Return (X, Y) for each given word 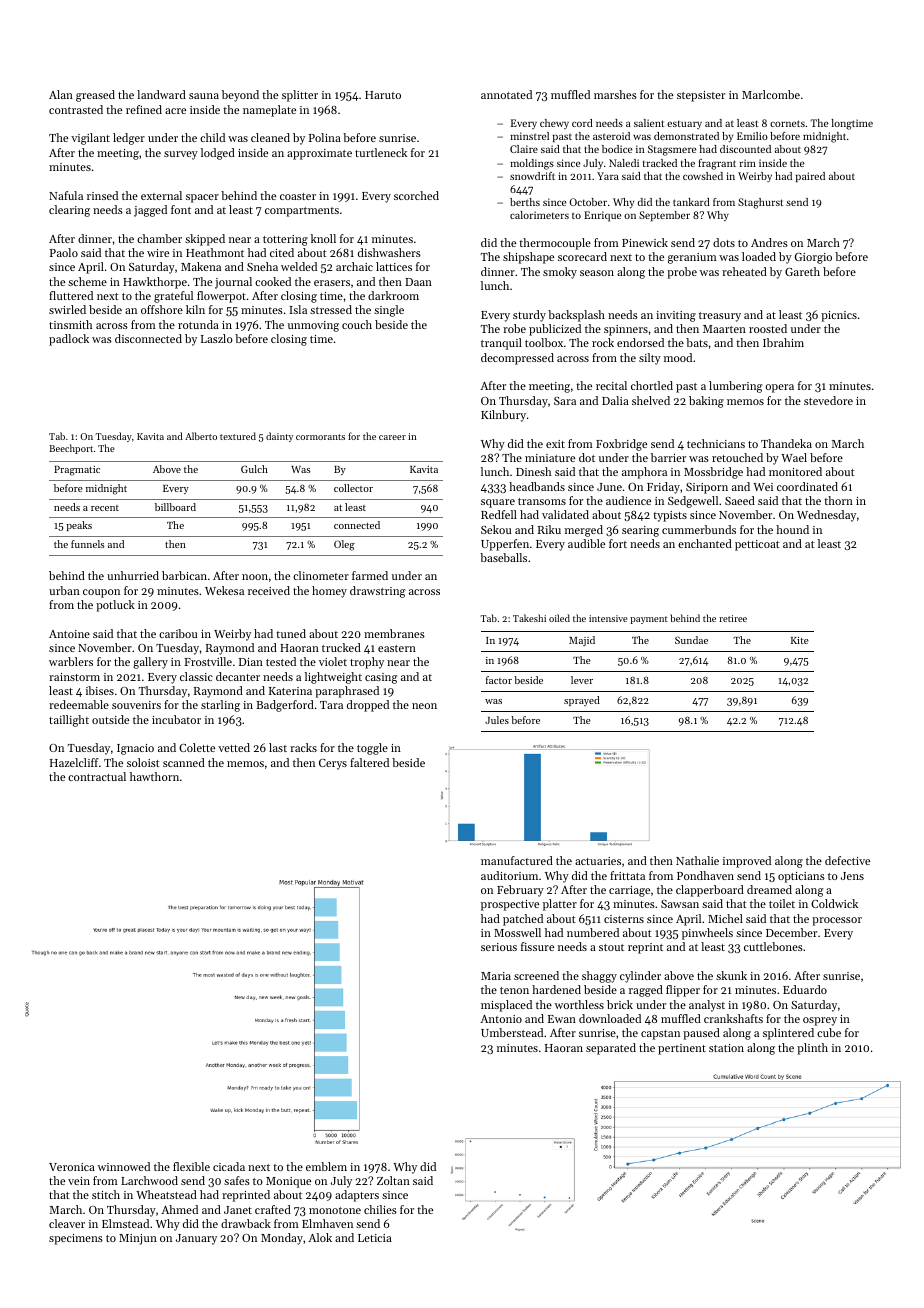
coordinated (807, 486)
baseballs (503, 557)
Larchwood (149, 1180)
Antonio (501, 1019)
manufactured (517, 860)
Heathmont (215, 252)
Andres (769, 242)
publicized (555, 330)
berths (525, 202)
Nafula (66, 195)
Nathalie (697, 860)
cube (829, 1032)
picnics (839, 316)
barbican (184, 575)
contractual (97, 776)
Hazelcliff (74, 762)
